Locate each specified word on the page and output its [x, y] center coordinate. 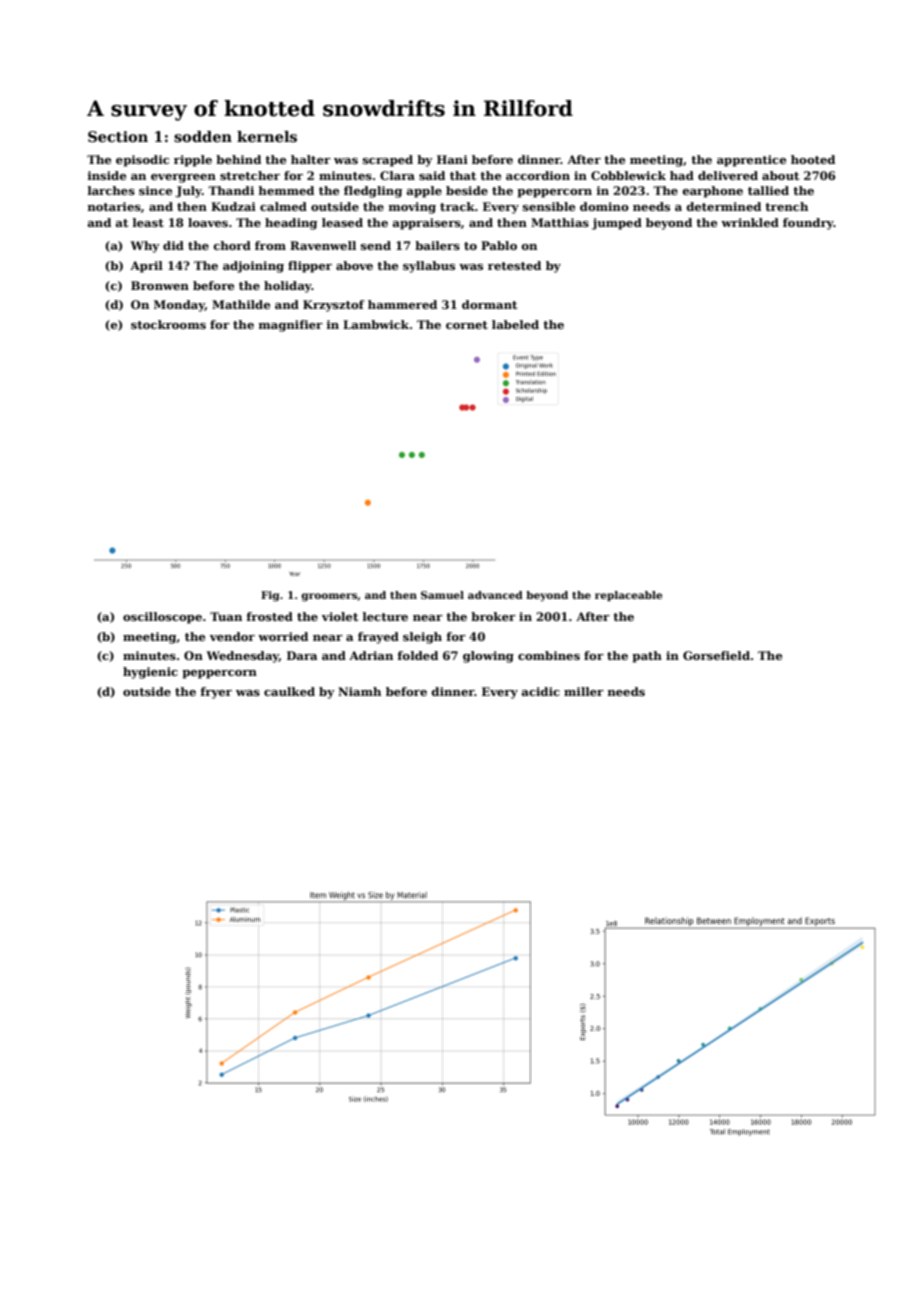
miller [584, 691]
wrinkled [750, 222]
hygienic [150, 673]
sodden [203, 136]
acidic [540, 691]
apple [424, 192]
